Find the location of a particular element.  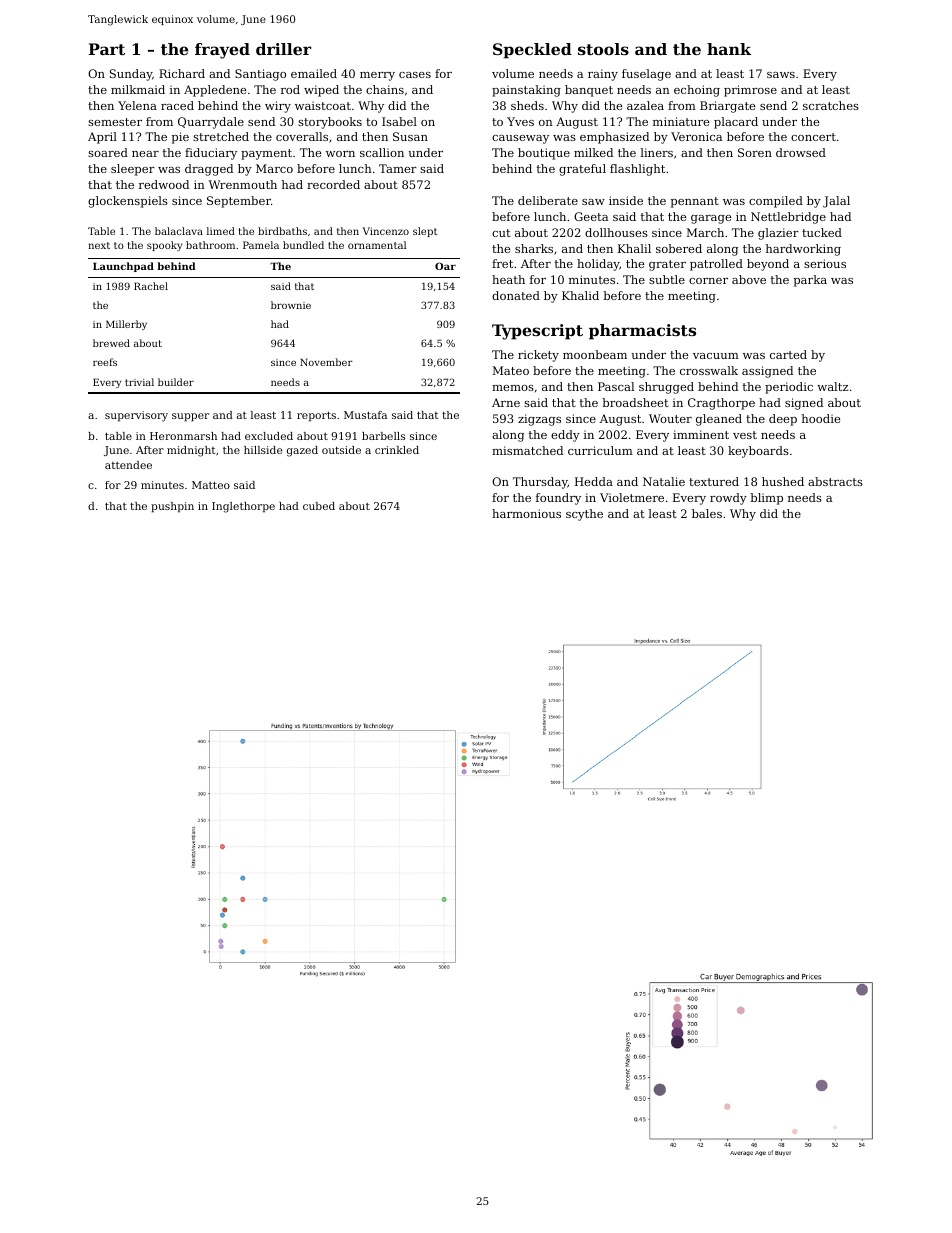

bundled is located at coordinates (303, 245).
